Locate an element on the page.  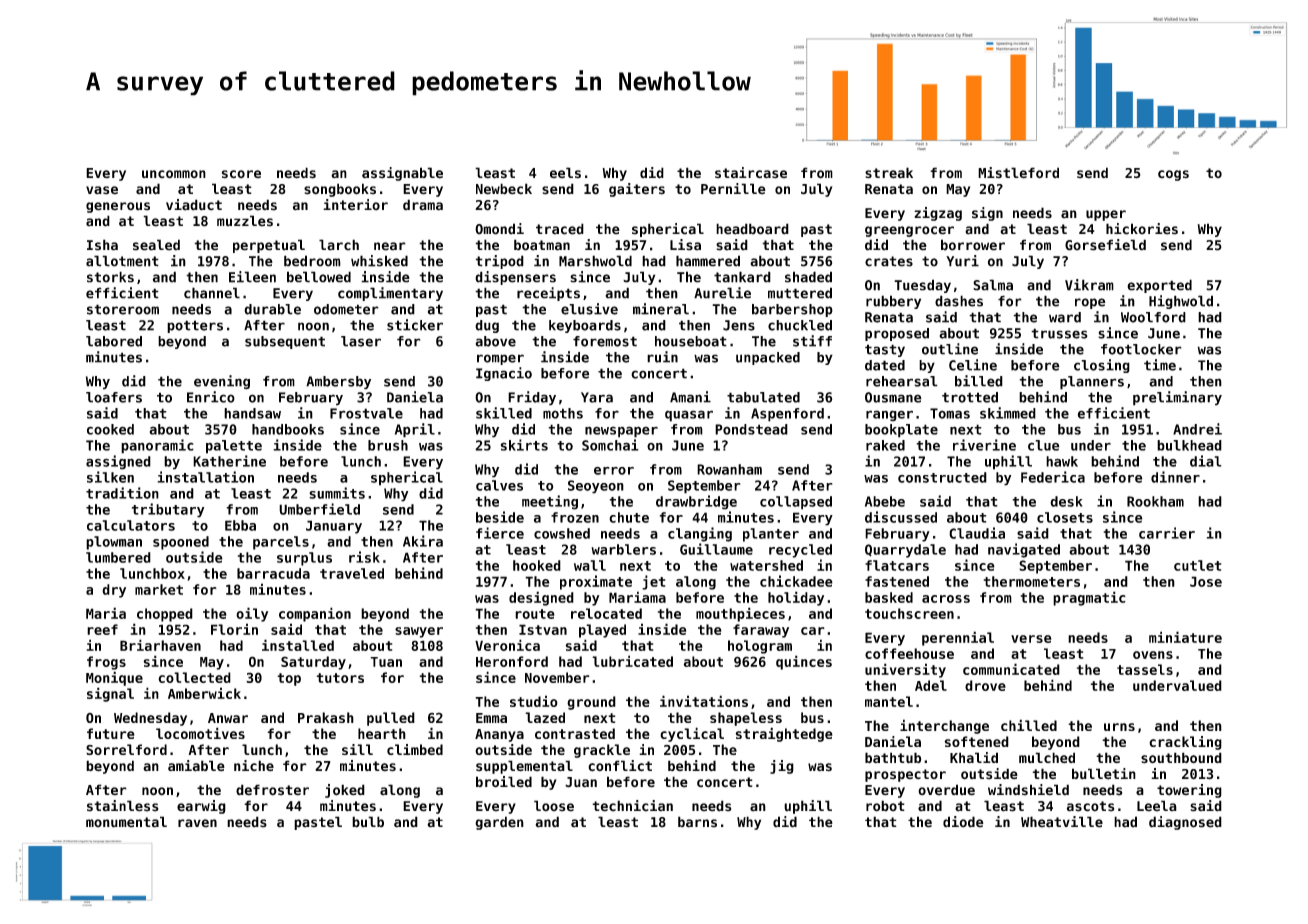
drove is located at coordinates (985, 685).
